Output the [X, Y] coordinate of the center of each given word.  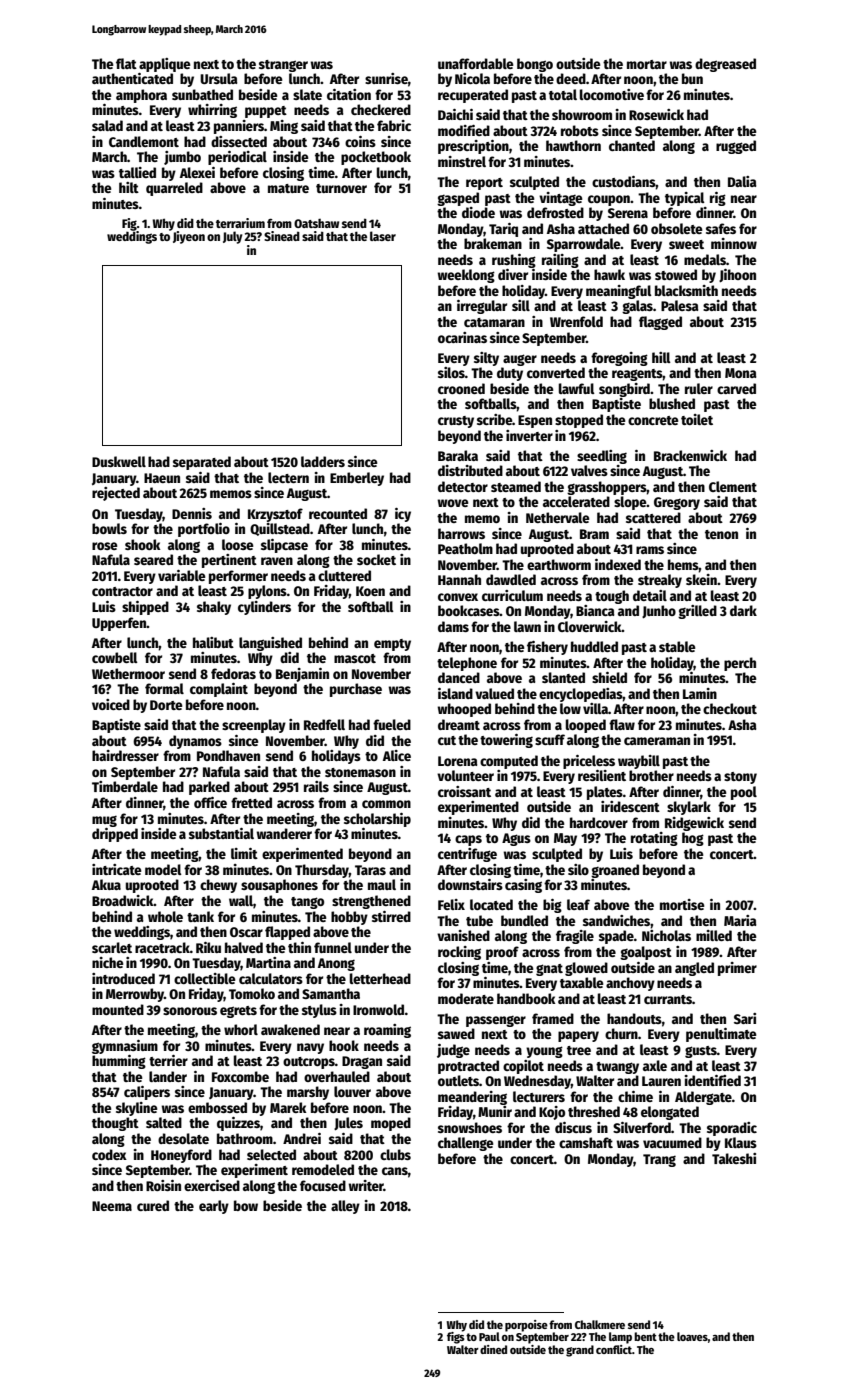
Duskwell [119, 461]
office [210, 802]
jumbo [182, 158]
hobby [349, 918]
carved [736, 388]
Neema [112, 1206]
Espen [535, 421]
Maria [740, 920]
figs [456, 1338]
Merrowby [135, 995]
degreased [725, 65]
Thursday [322, 871]
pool [744, 793]
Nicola [472, 78]
